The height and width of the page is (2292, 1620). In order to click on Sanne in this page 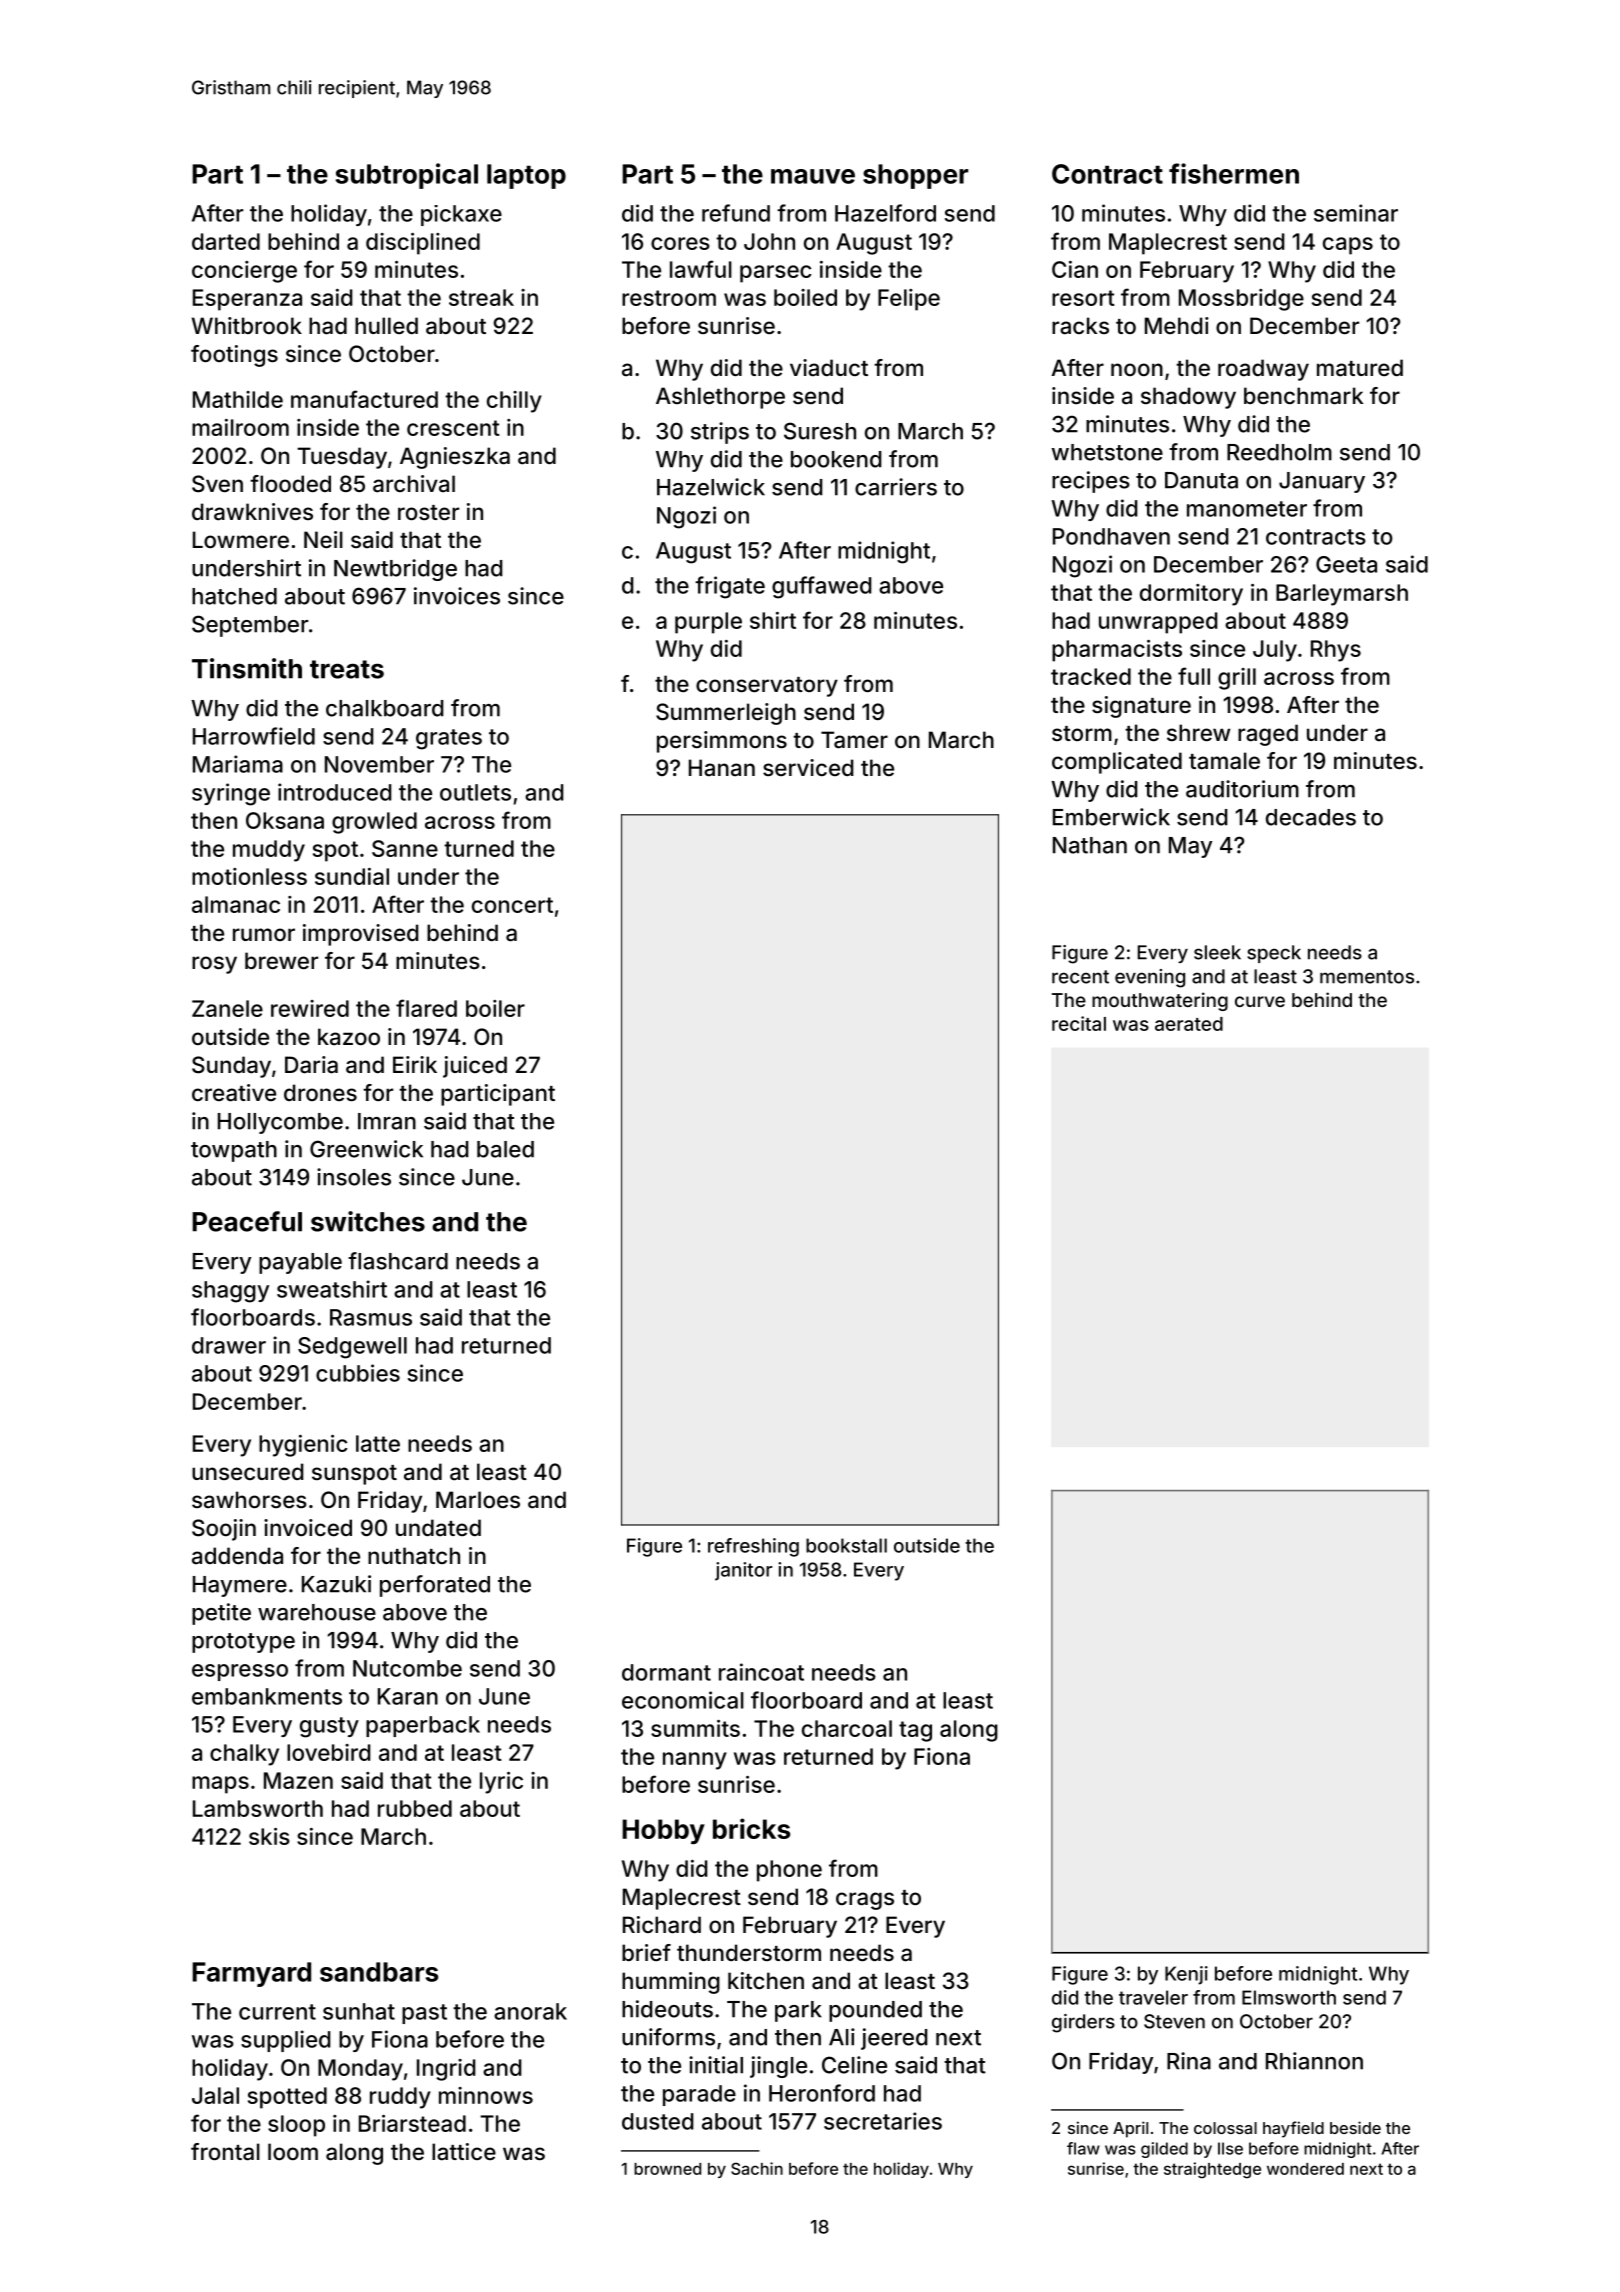, I will do `click(405, 848)`.
